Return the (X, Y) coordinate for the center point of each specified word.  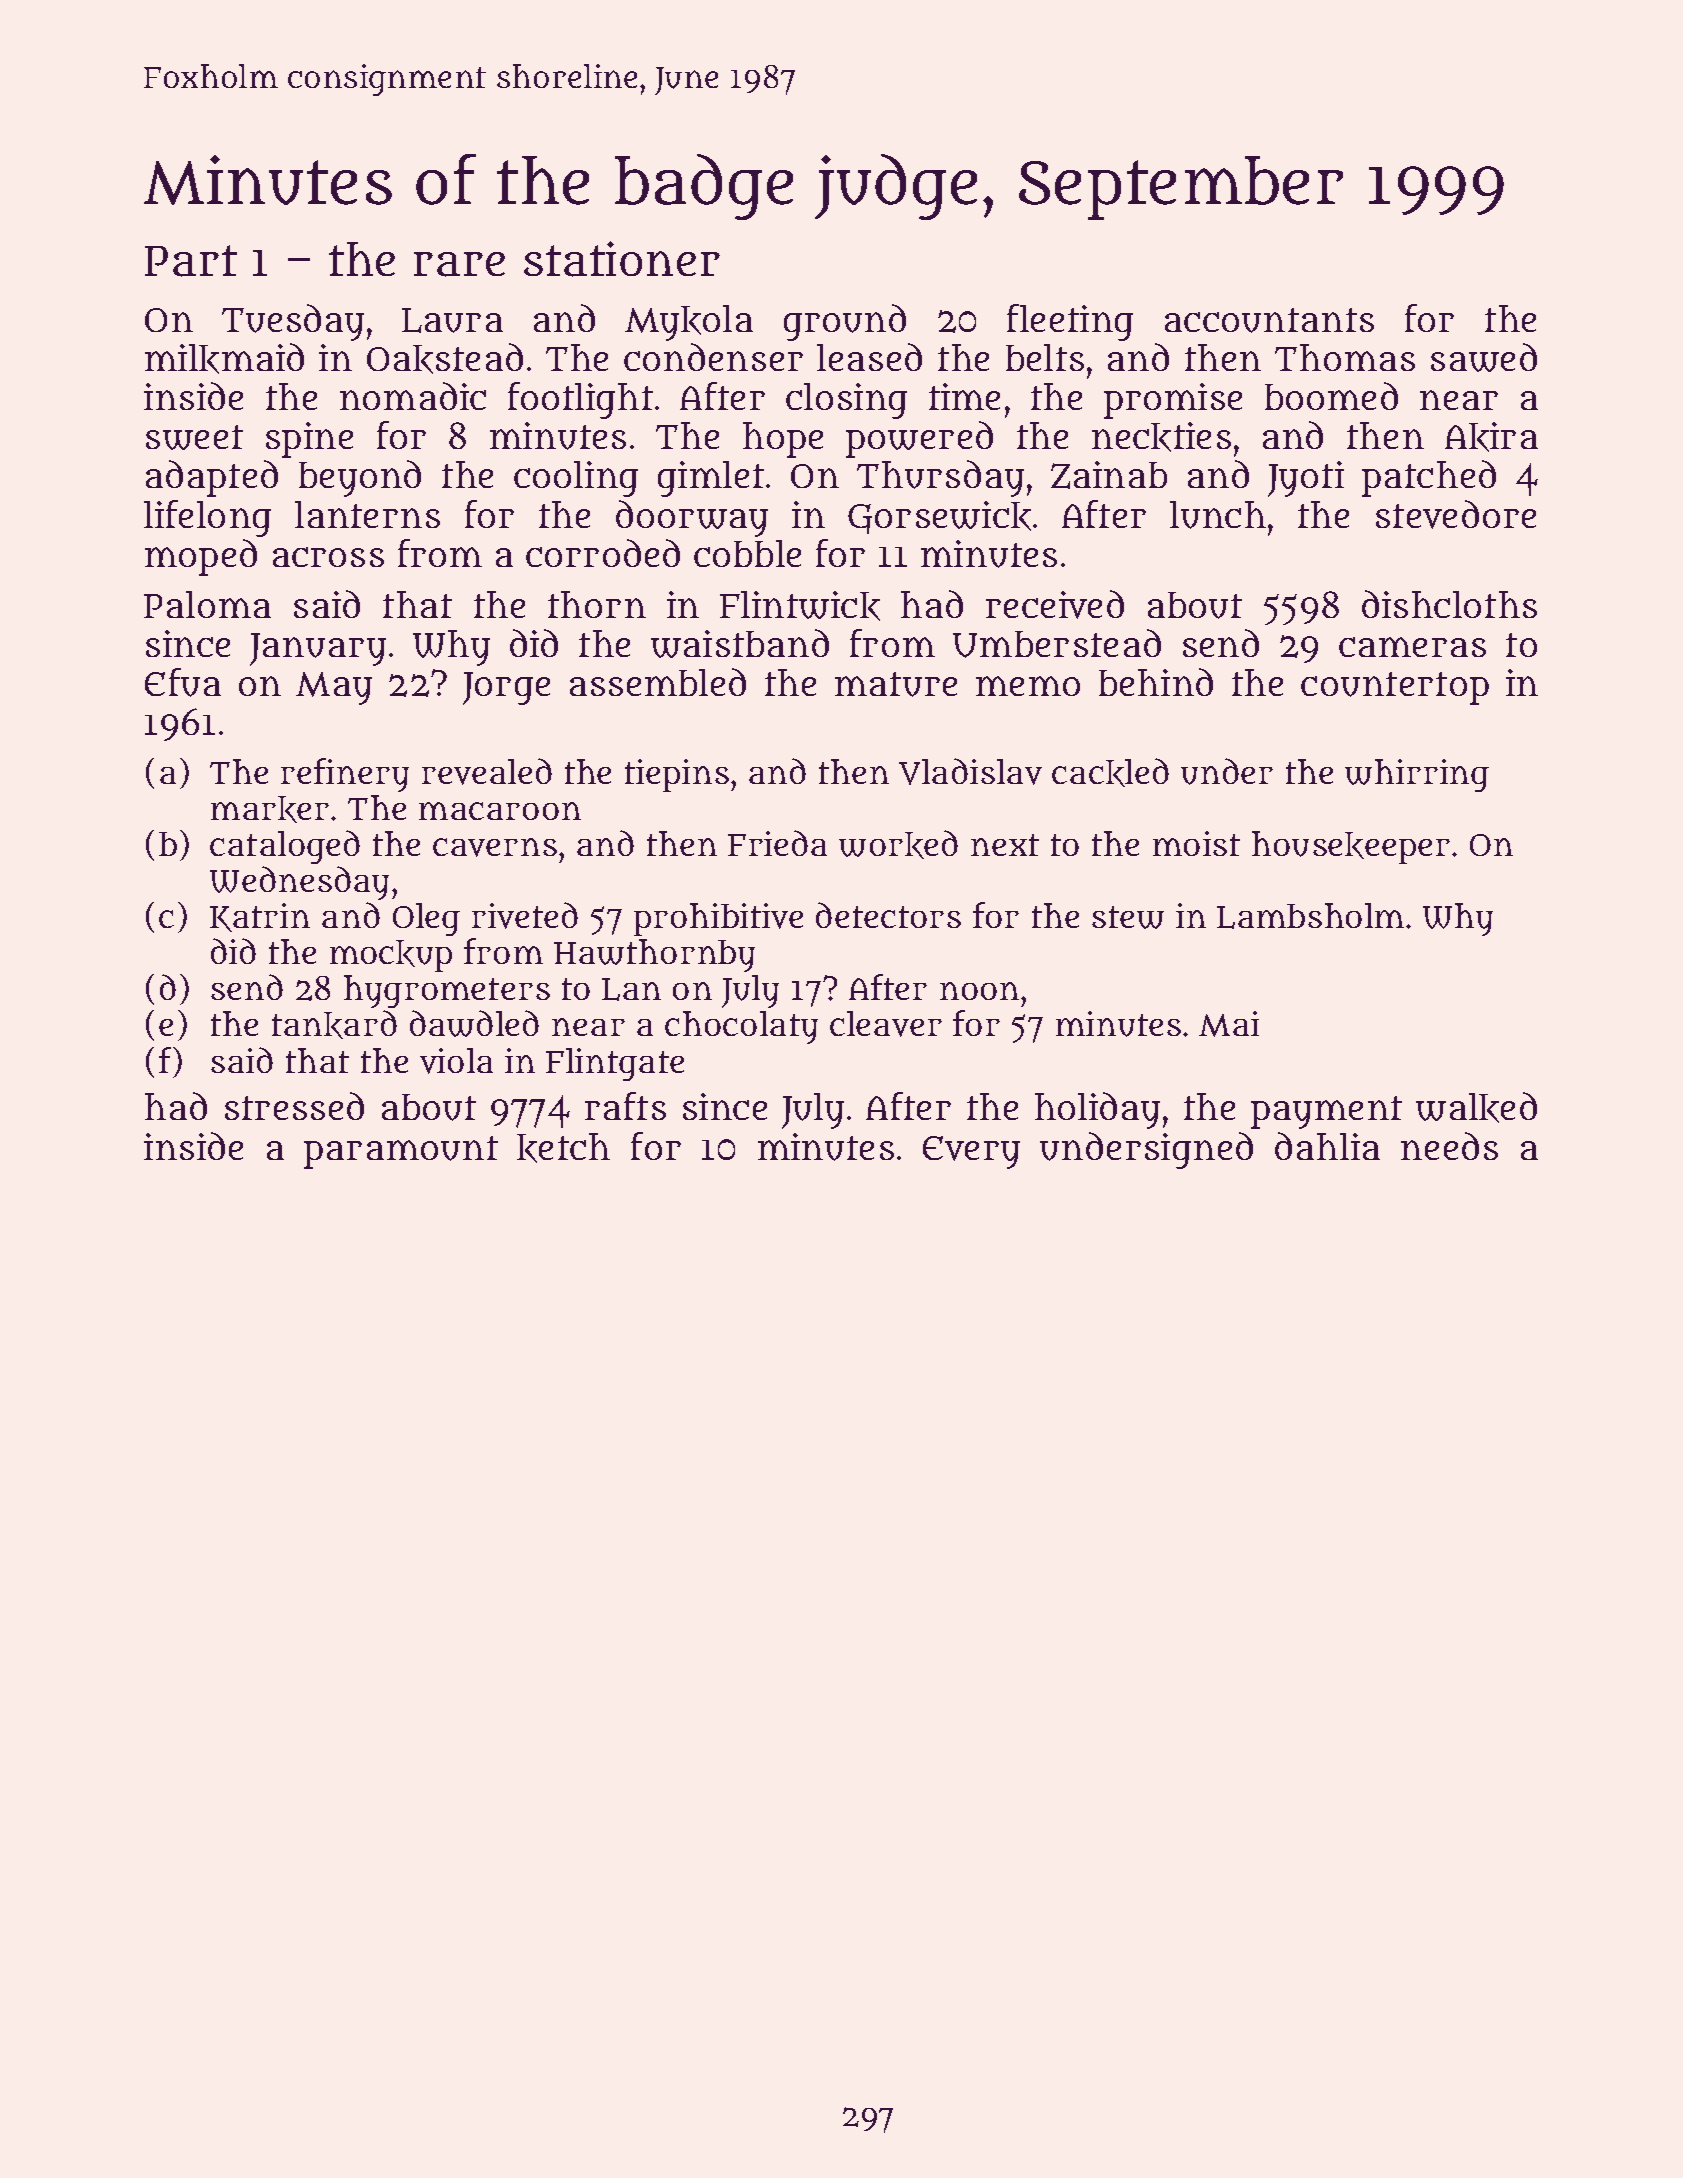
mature (896, 684)
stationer (622, 259)
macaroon (500, 811)
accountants (1269, 320)
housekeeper (1351, 847)
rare (459, 264)
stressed (294, 1106)
